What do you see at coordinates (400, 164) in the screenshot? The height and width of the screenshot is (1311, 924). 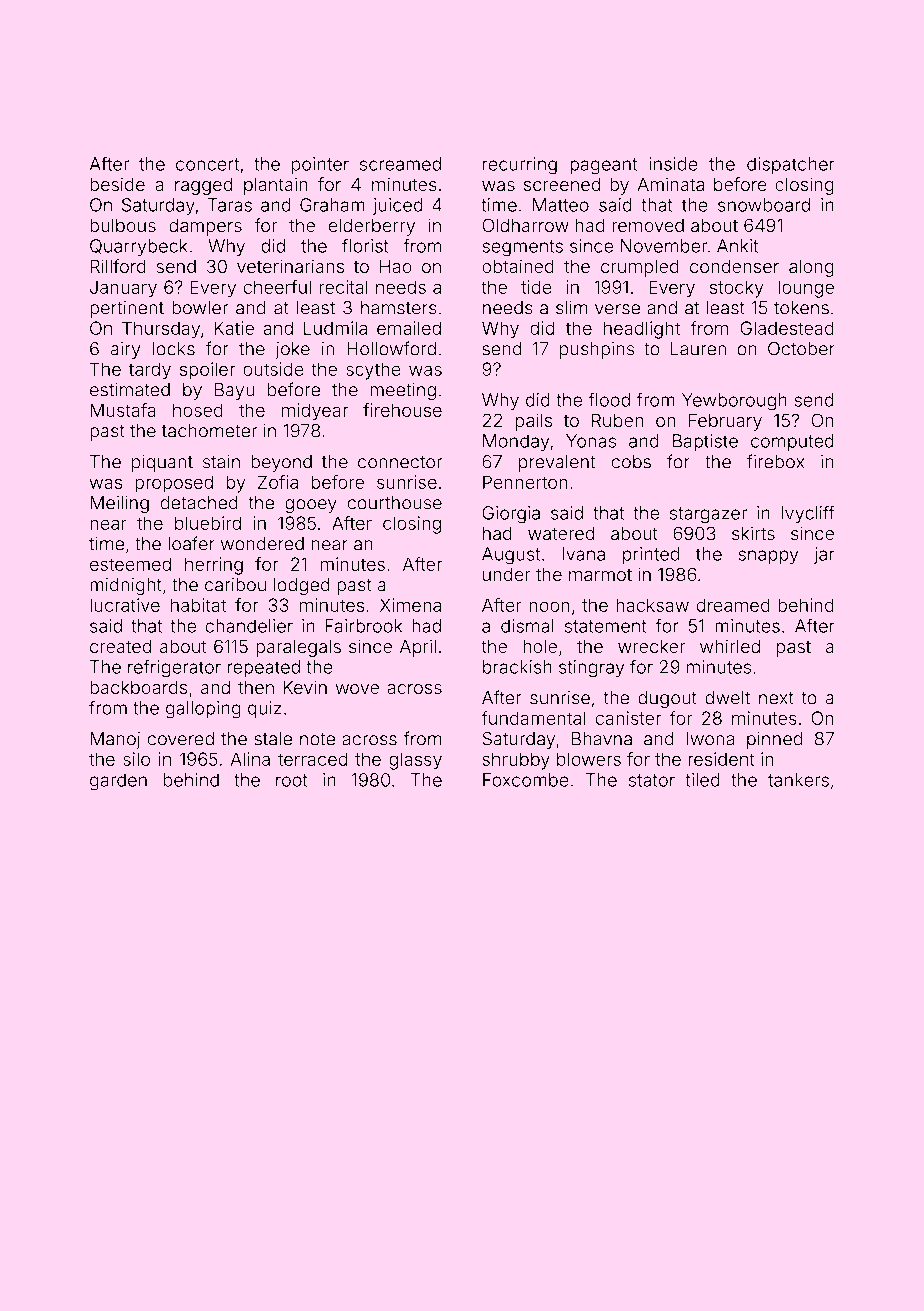 I see `screamed` at bounding box center [400, 164].
